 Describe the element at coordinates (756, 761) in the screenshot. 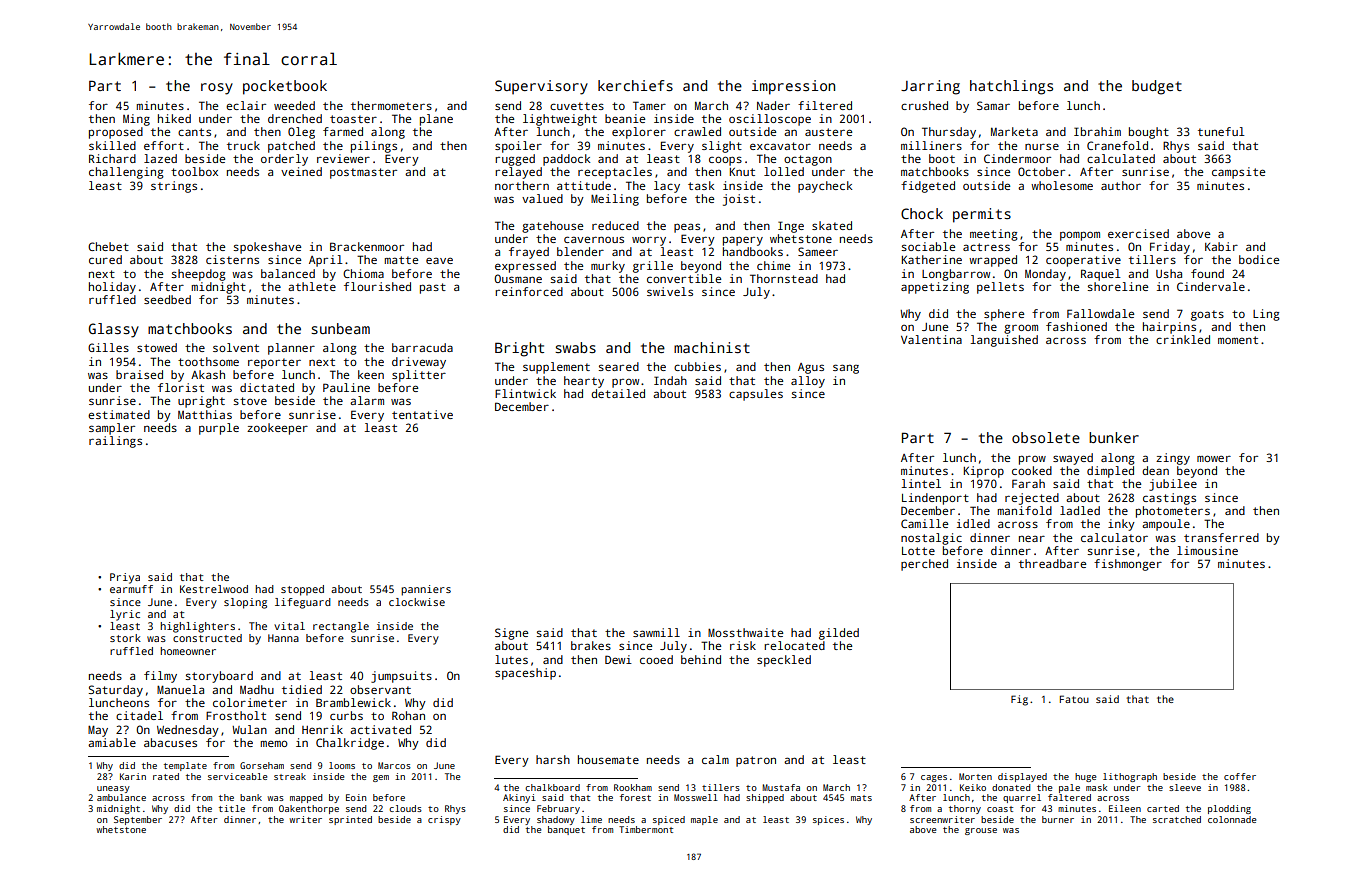

I see `patron` at that location.
